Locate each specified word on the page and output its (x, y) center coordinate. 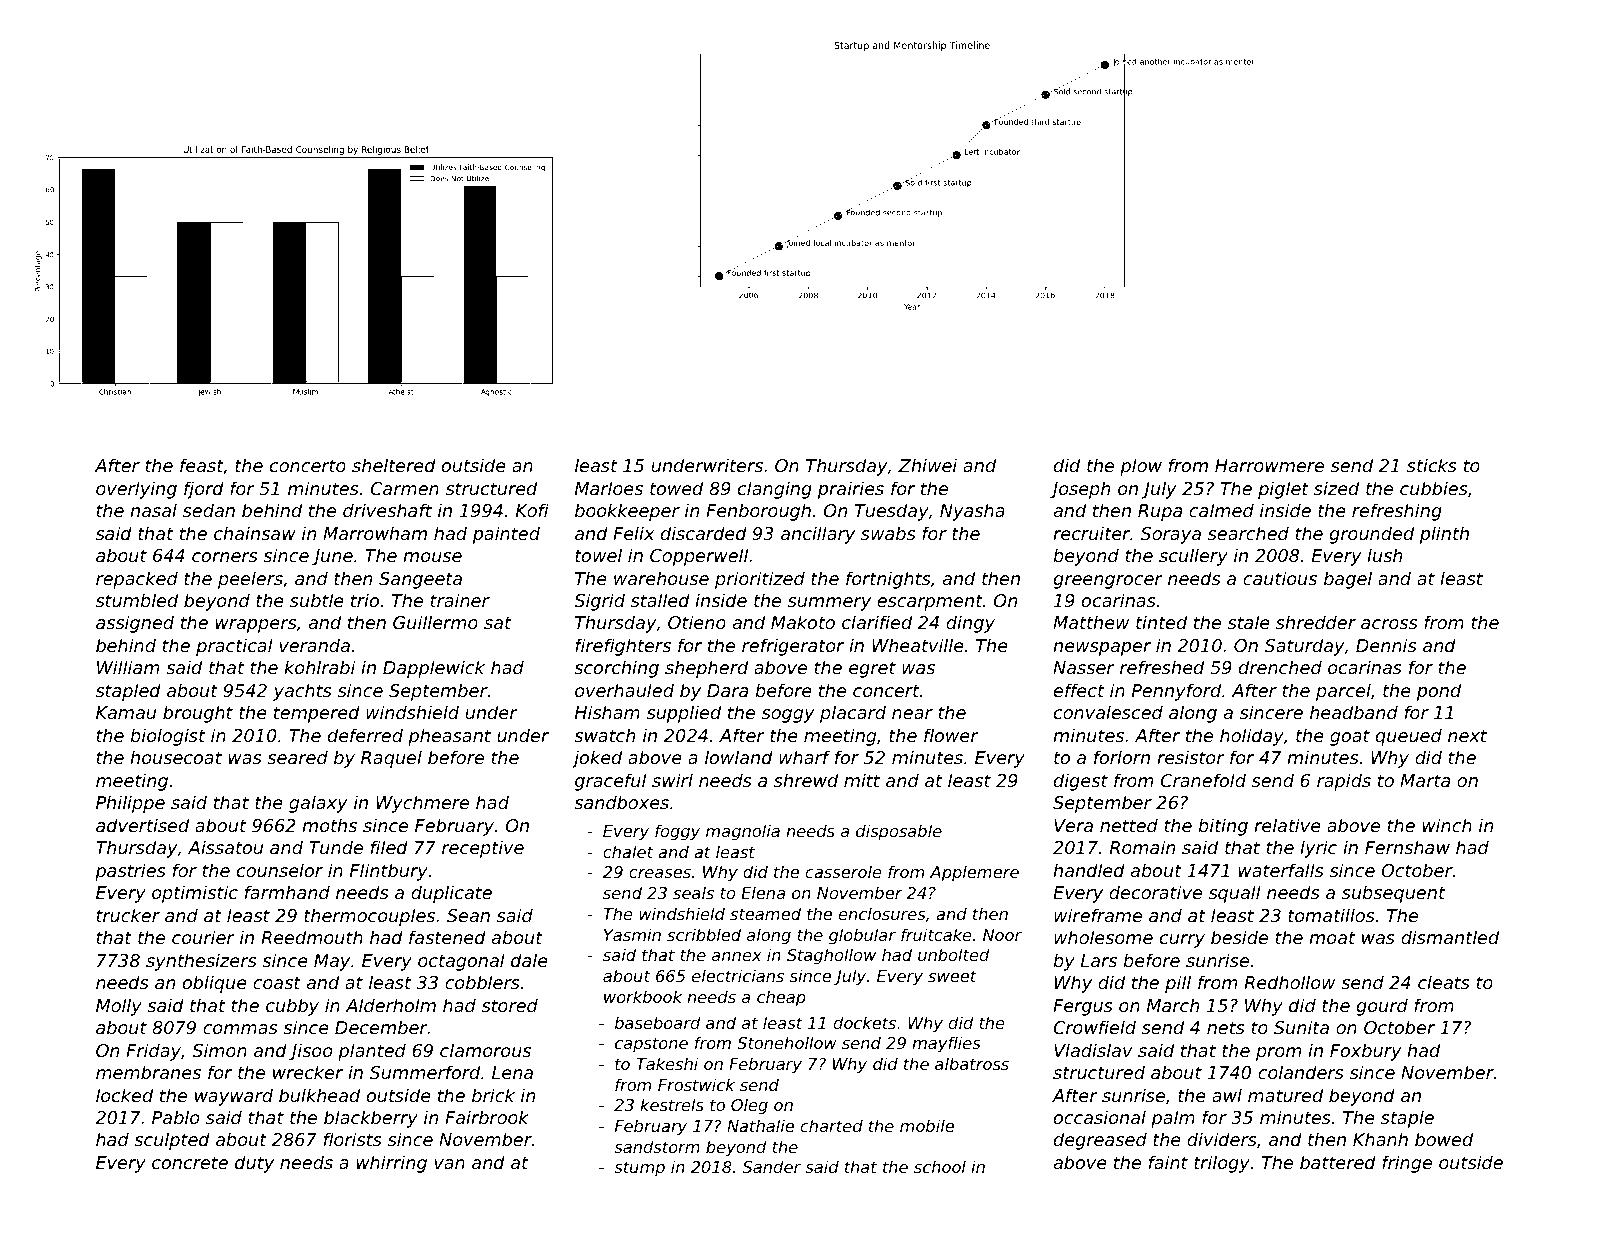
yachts (302, 692)
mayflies (946, 1044)
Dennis (1386, 645)
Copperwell (699, 557)
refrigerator (793, 647)
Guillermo (435, 622)
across (1389, 624)
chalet (628, 851)
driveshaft (387, 510)
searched (1248, 533)
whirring (392, 1164)
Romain (1142, 847)
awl (1227, 1095)
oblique (215, 984)
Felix (633, 533)
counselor (280, 870)
